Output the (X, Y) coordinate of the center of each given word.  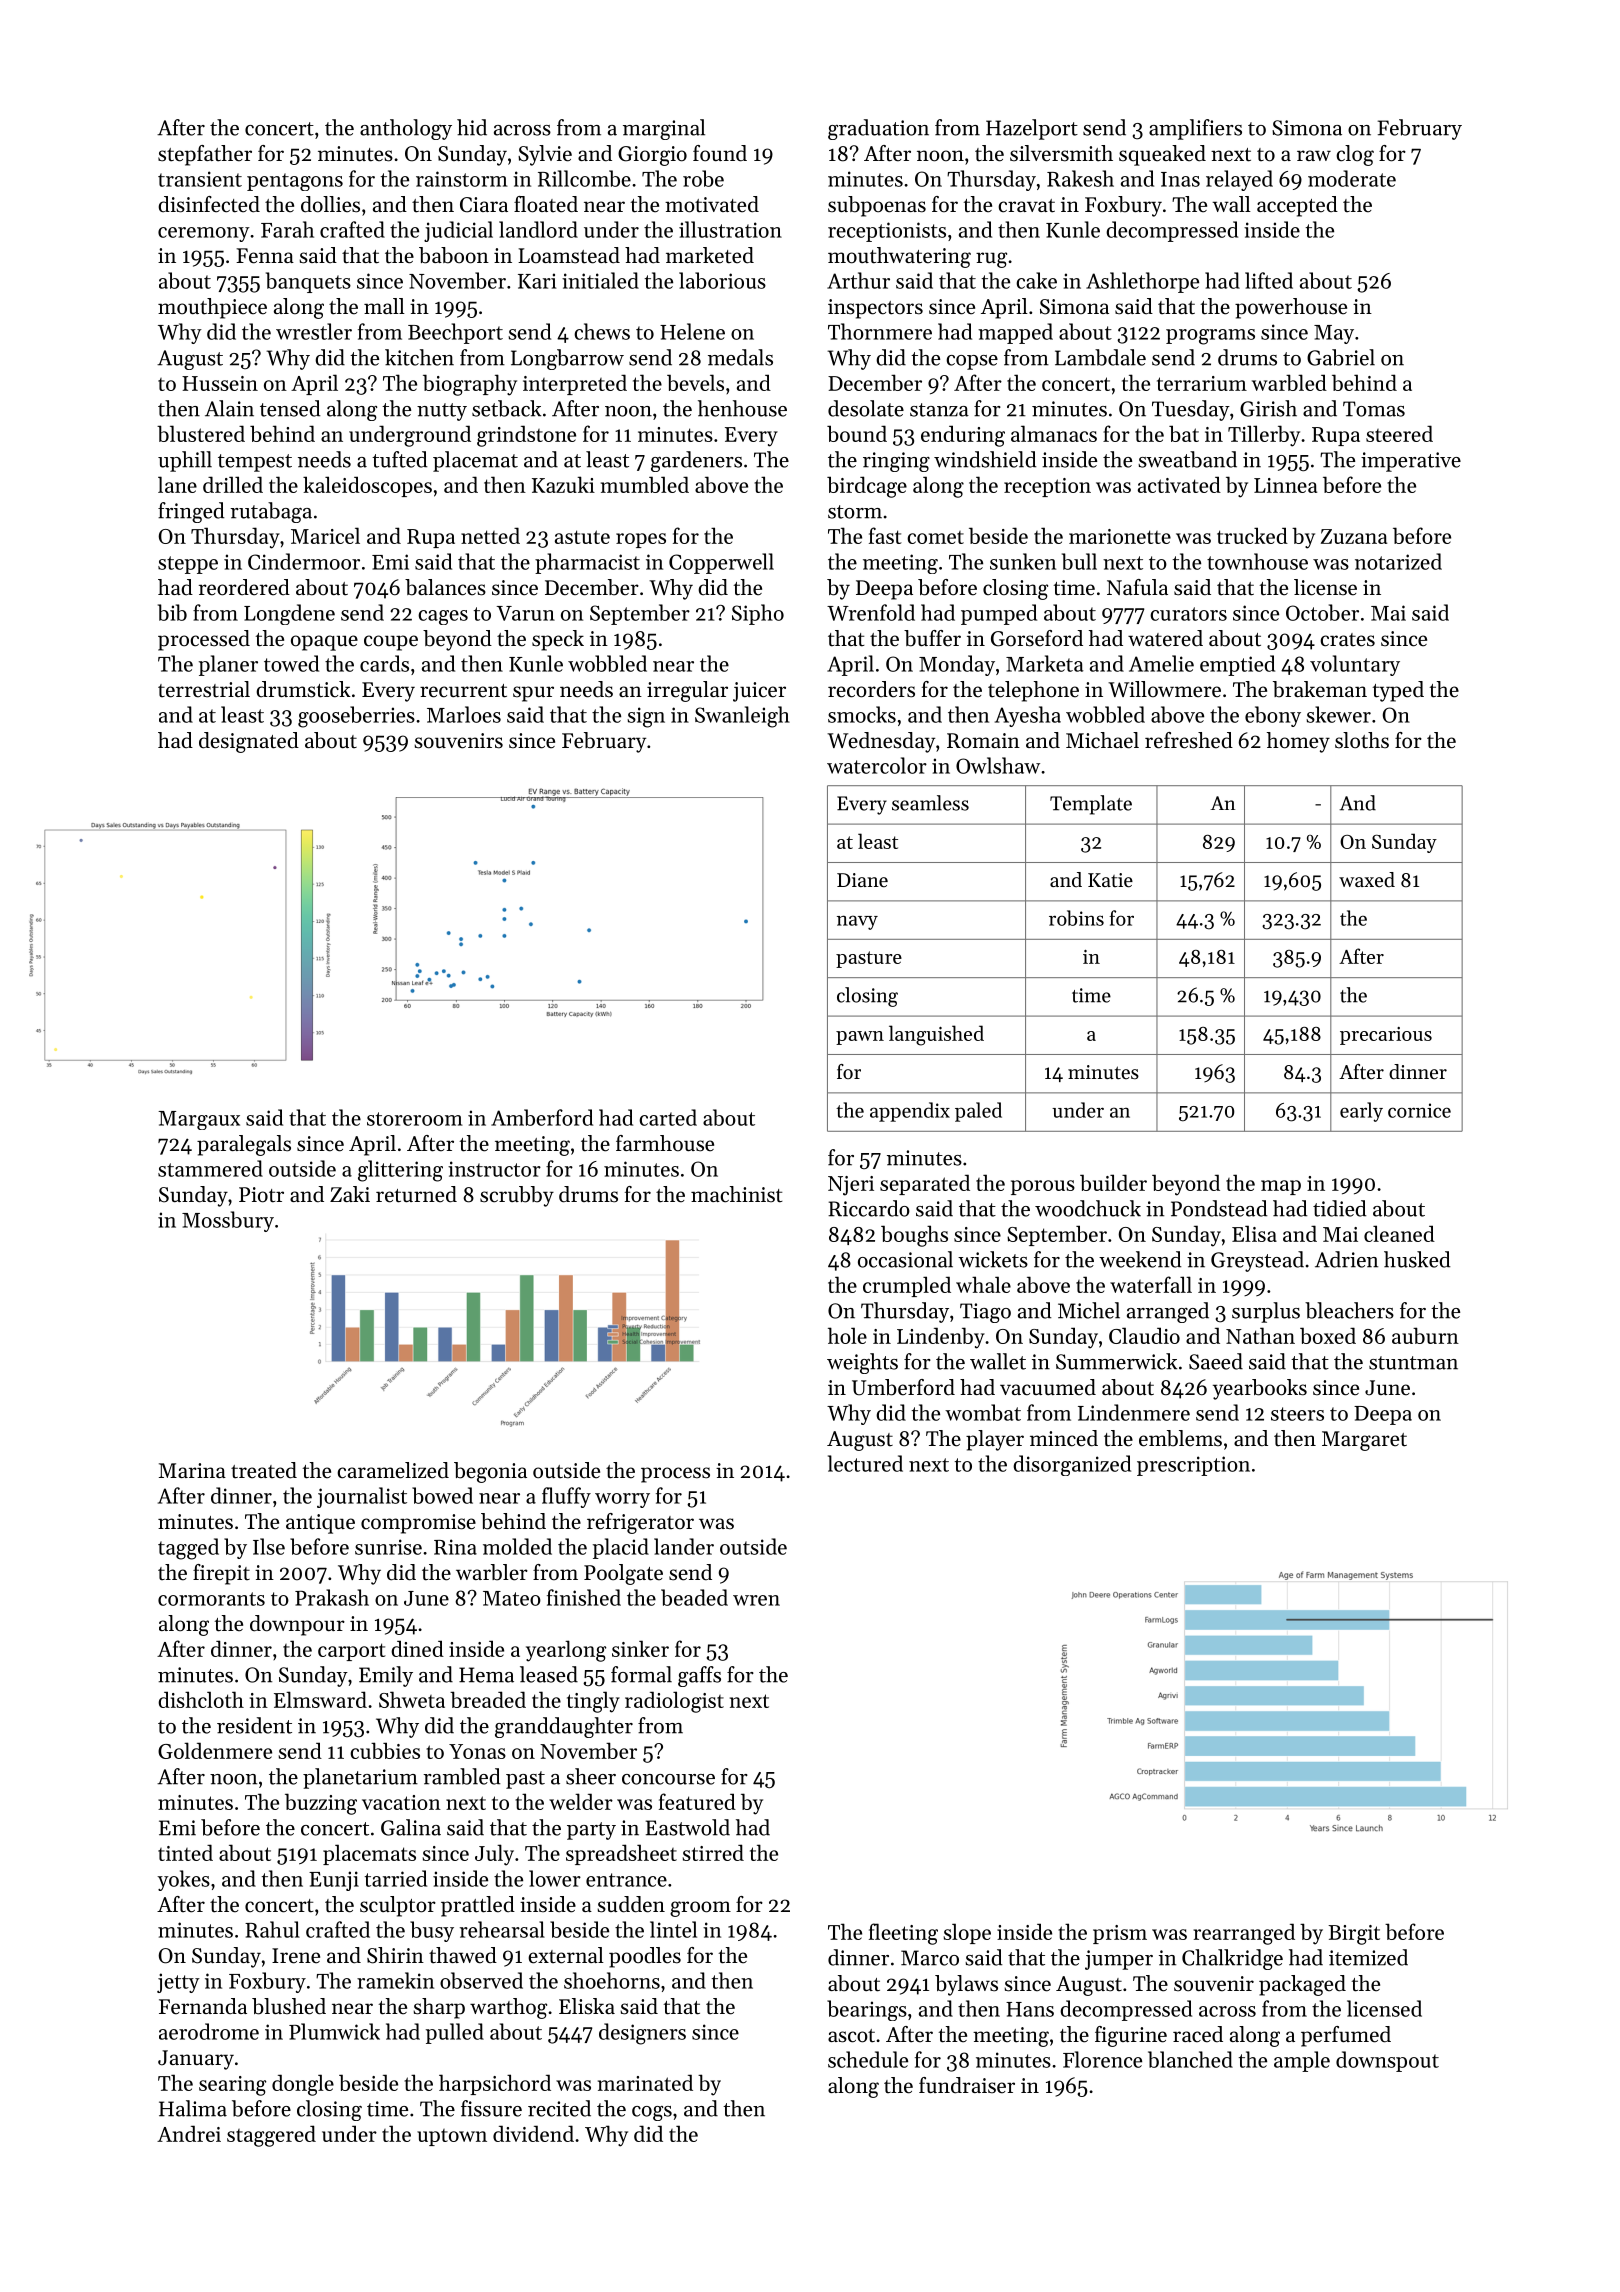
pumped (999, 614)
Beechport (455, 333)
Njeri (851, 1186)
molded (517, 1546)
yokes (183, 1880)
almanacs (1054, 433)
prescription (1193, 1466)
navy (857, 922)
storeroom (415, 1119)
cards (384, 663)
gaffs (699, 1676)
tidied (1340, 1208)
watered (1165, 638)
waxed (1367, 880)
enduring (963, 436)
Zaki (350, 1194)
